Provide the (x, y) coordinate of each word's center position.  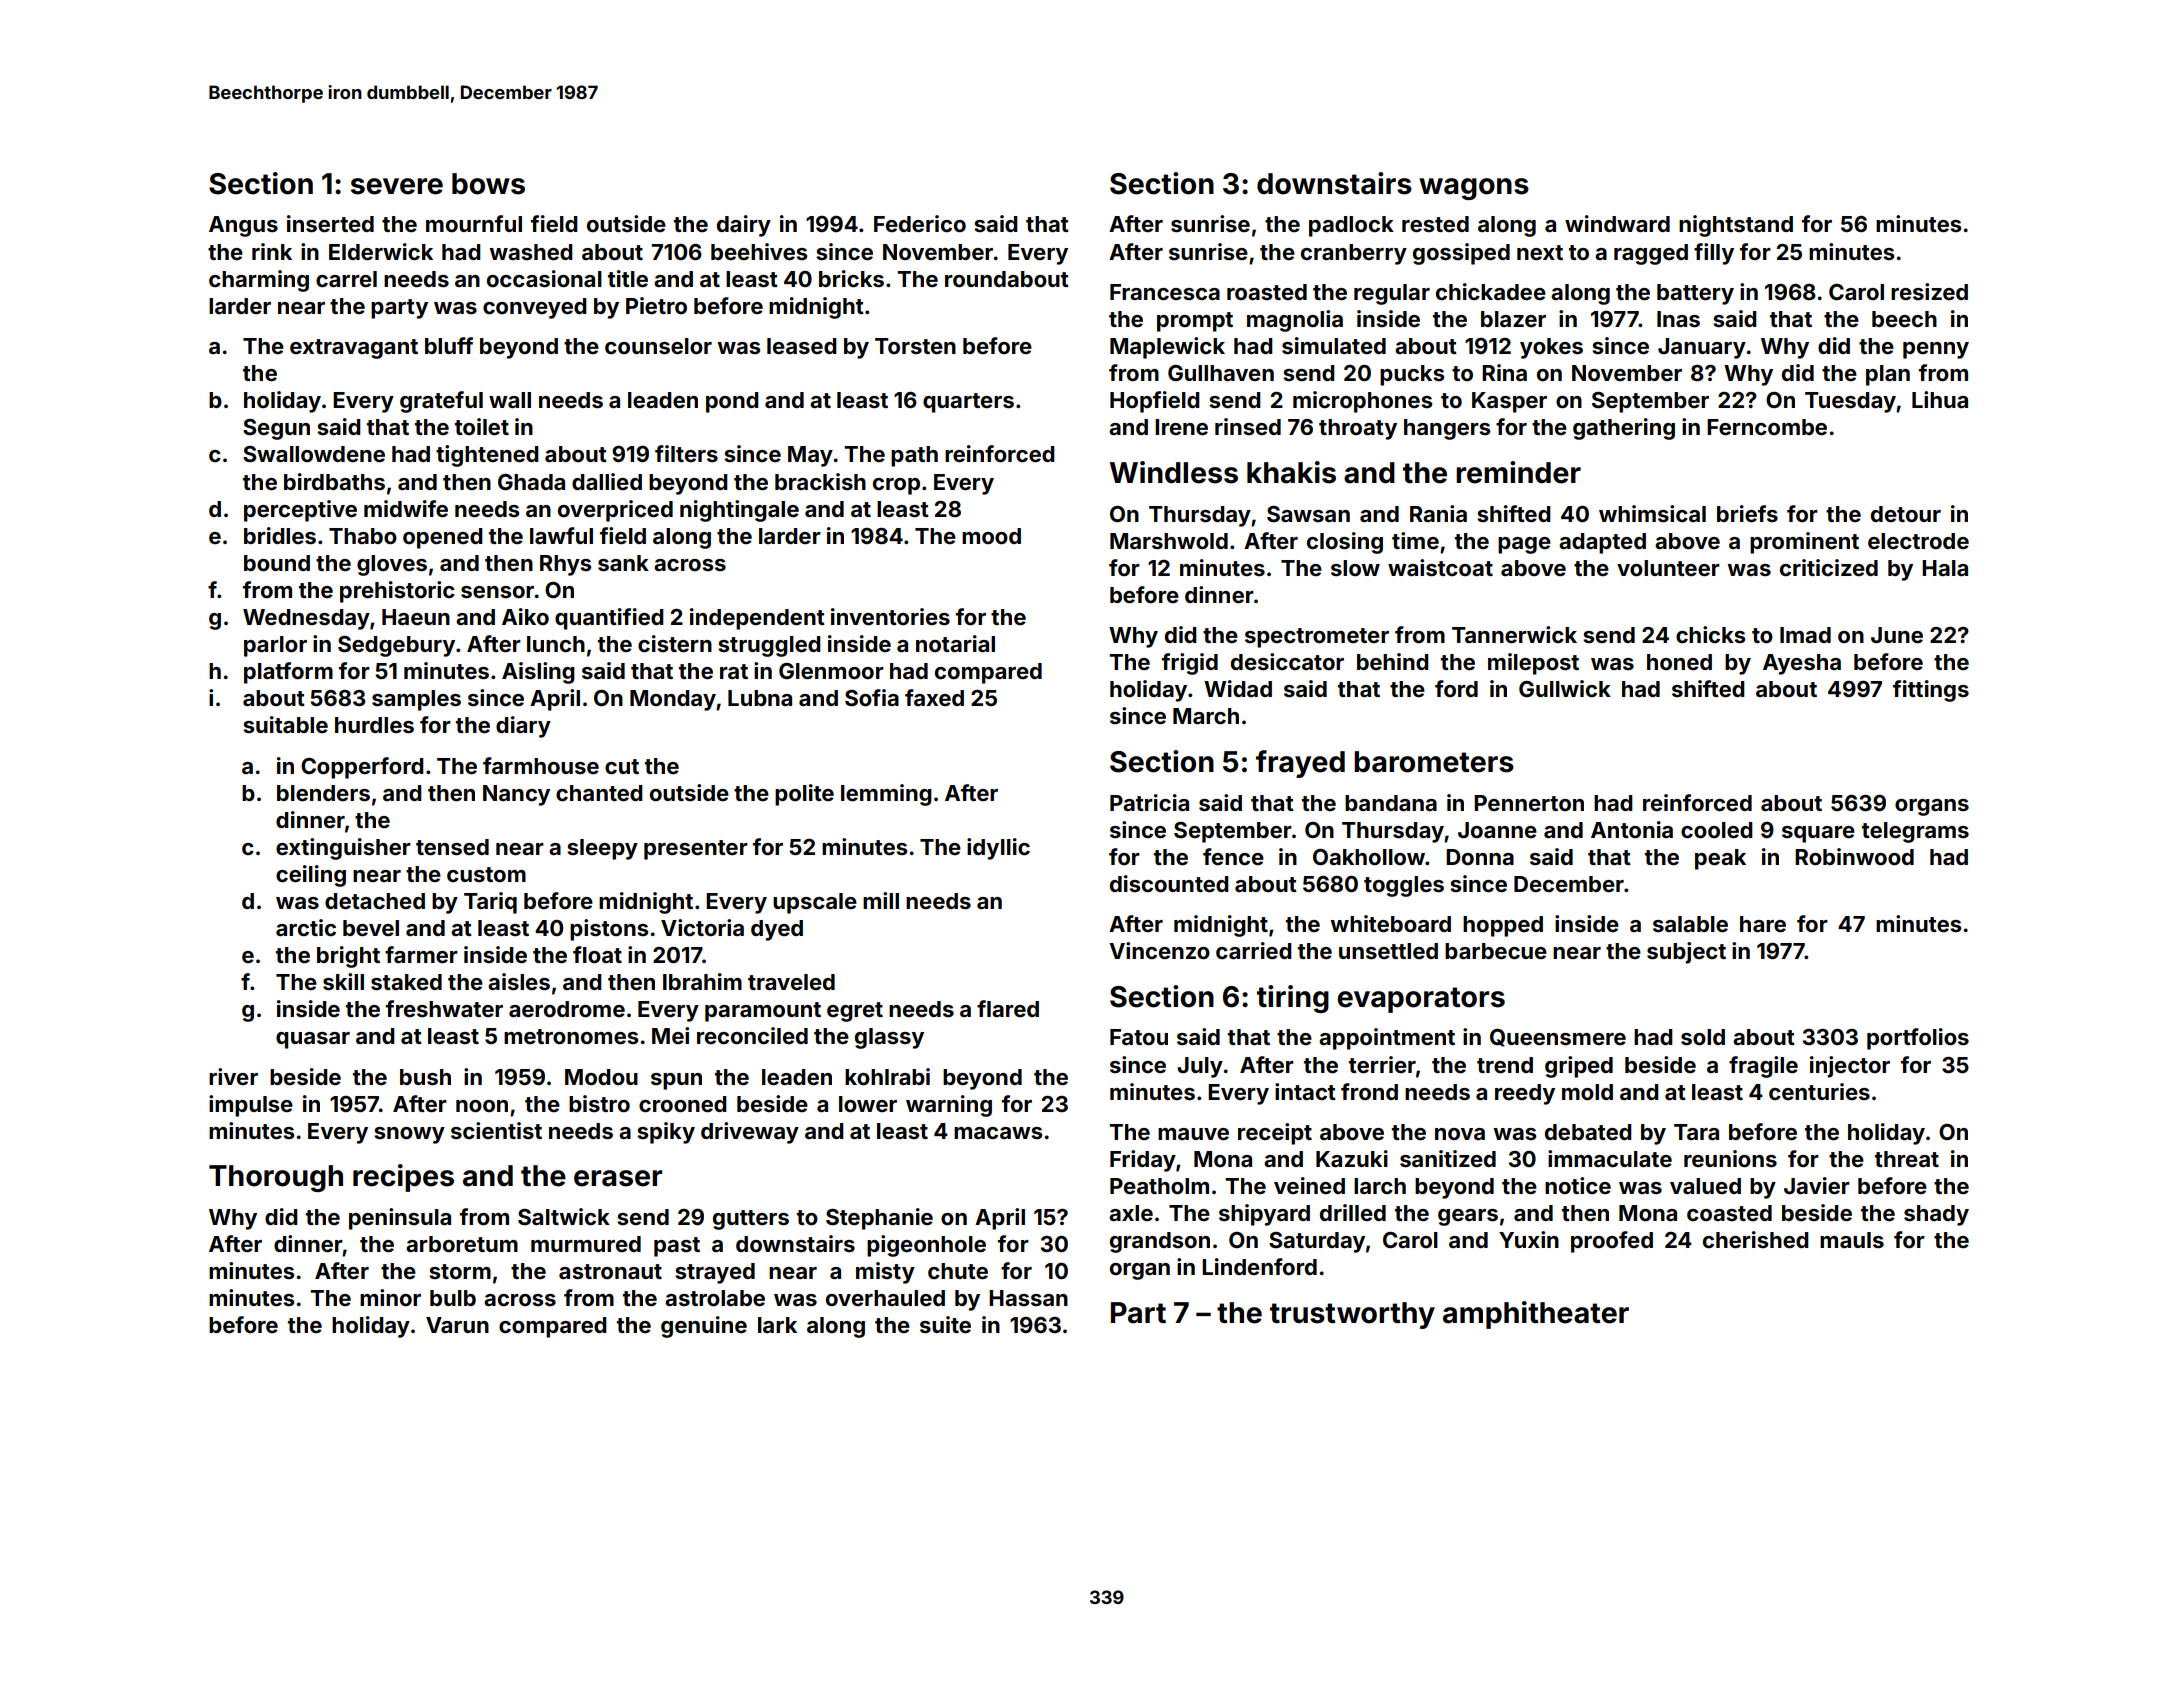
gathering (1624, 429)
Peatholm (1159, 1186)
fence (1233, 856)
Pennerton (1529, 803)
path (914, 456)
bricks (851, 278)
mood (991, 536)
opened (443, 538)
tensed (452, 847)
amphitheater (1536, 1315)
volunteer (1668, 568)
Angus (243, 226)
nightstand (1736, 226)
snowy (409, 1135)
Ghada (531, 482)
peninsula (400, 1219)
